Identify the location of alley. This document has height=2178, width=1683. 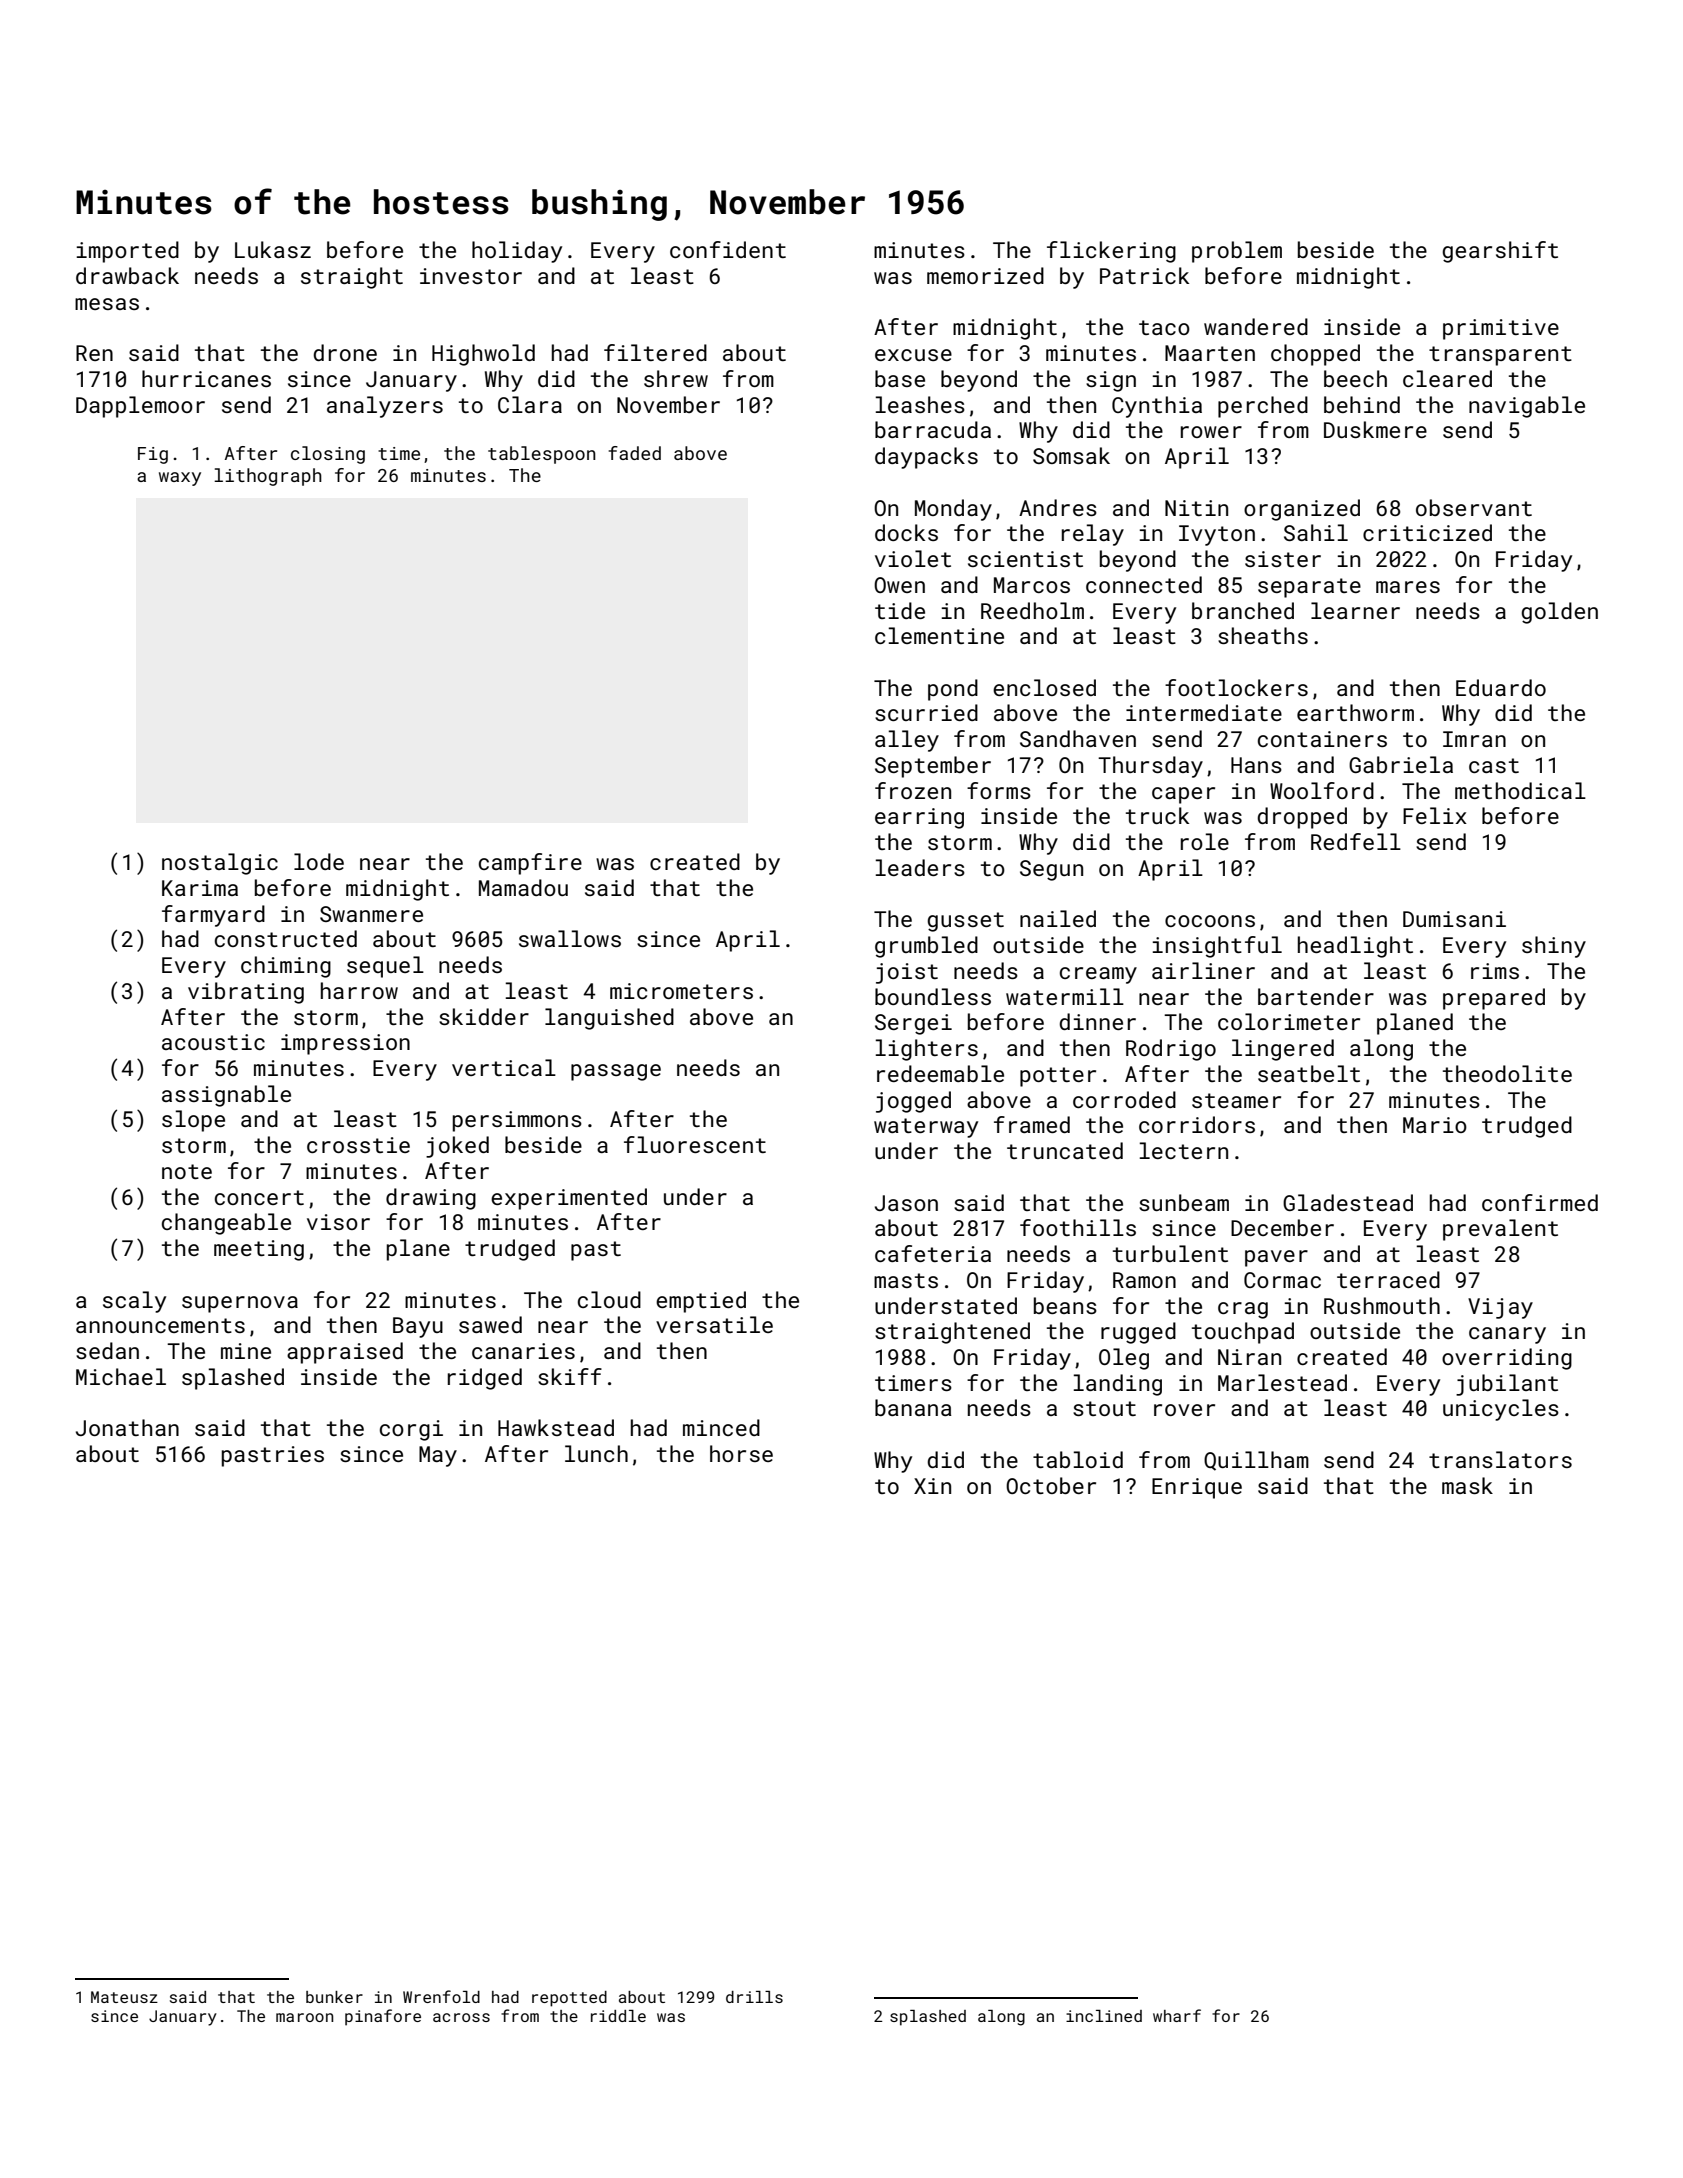
(907, 741).
